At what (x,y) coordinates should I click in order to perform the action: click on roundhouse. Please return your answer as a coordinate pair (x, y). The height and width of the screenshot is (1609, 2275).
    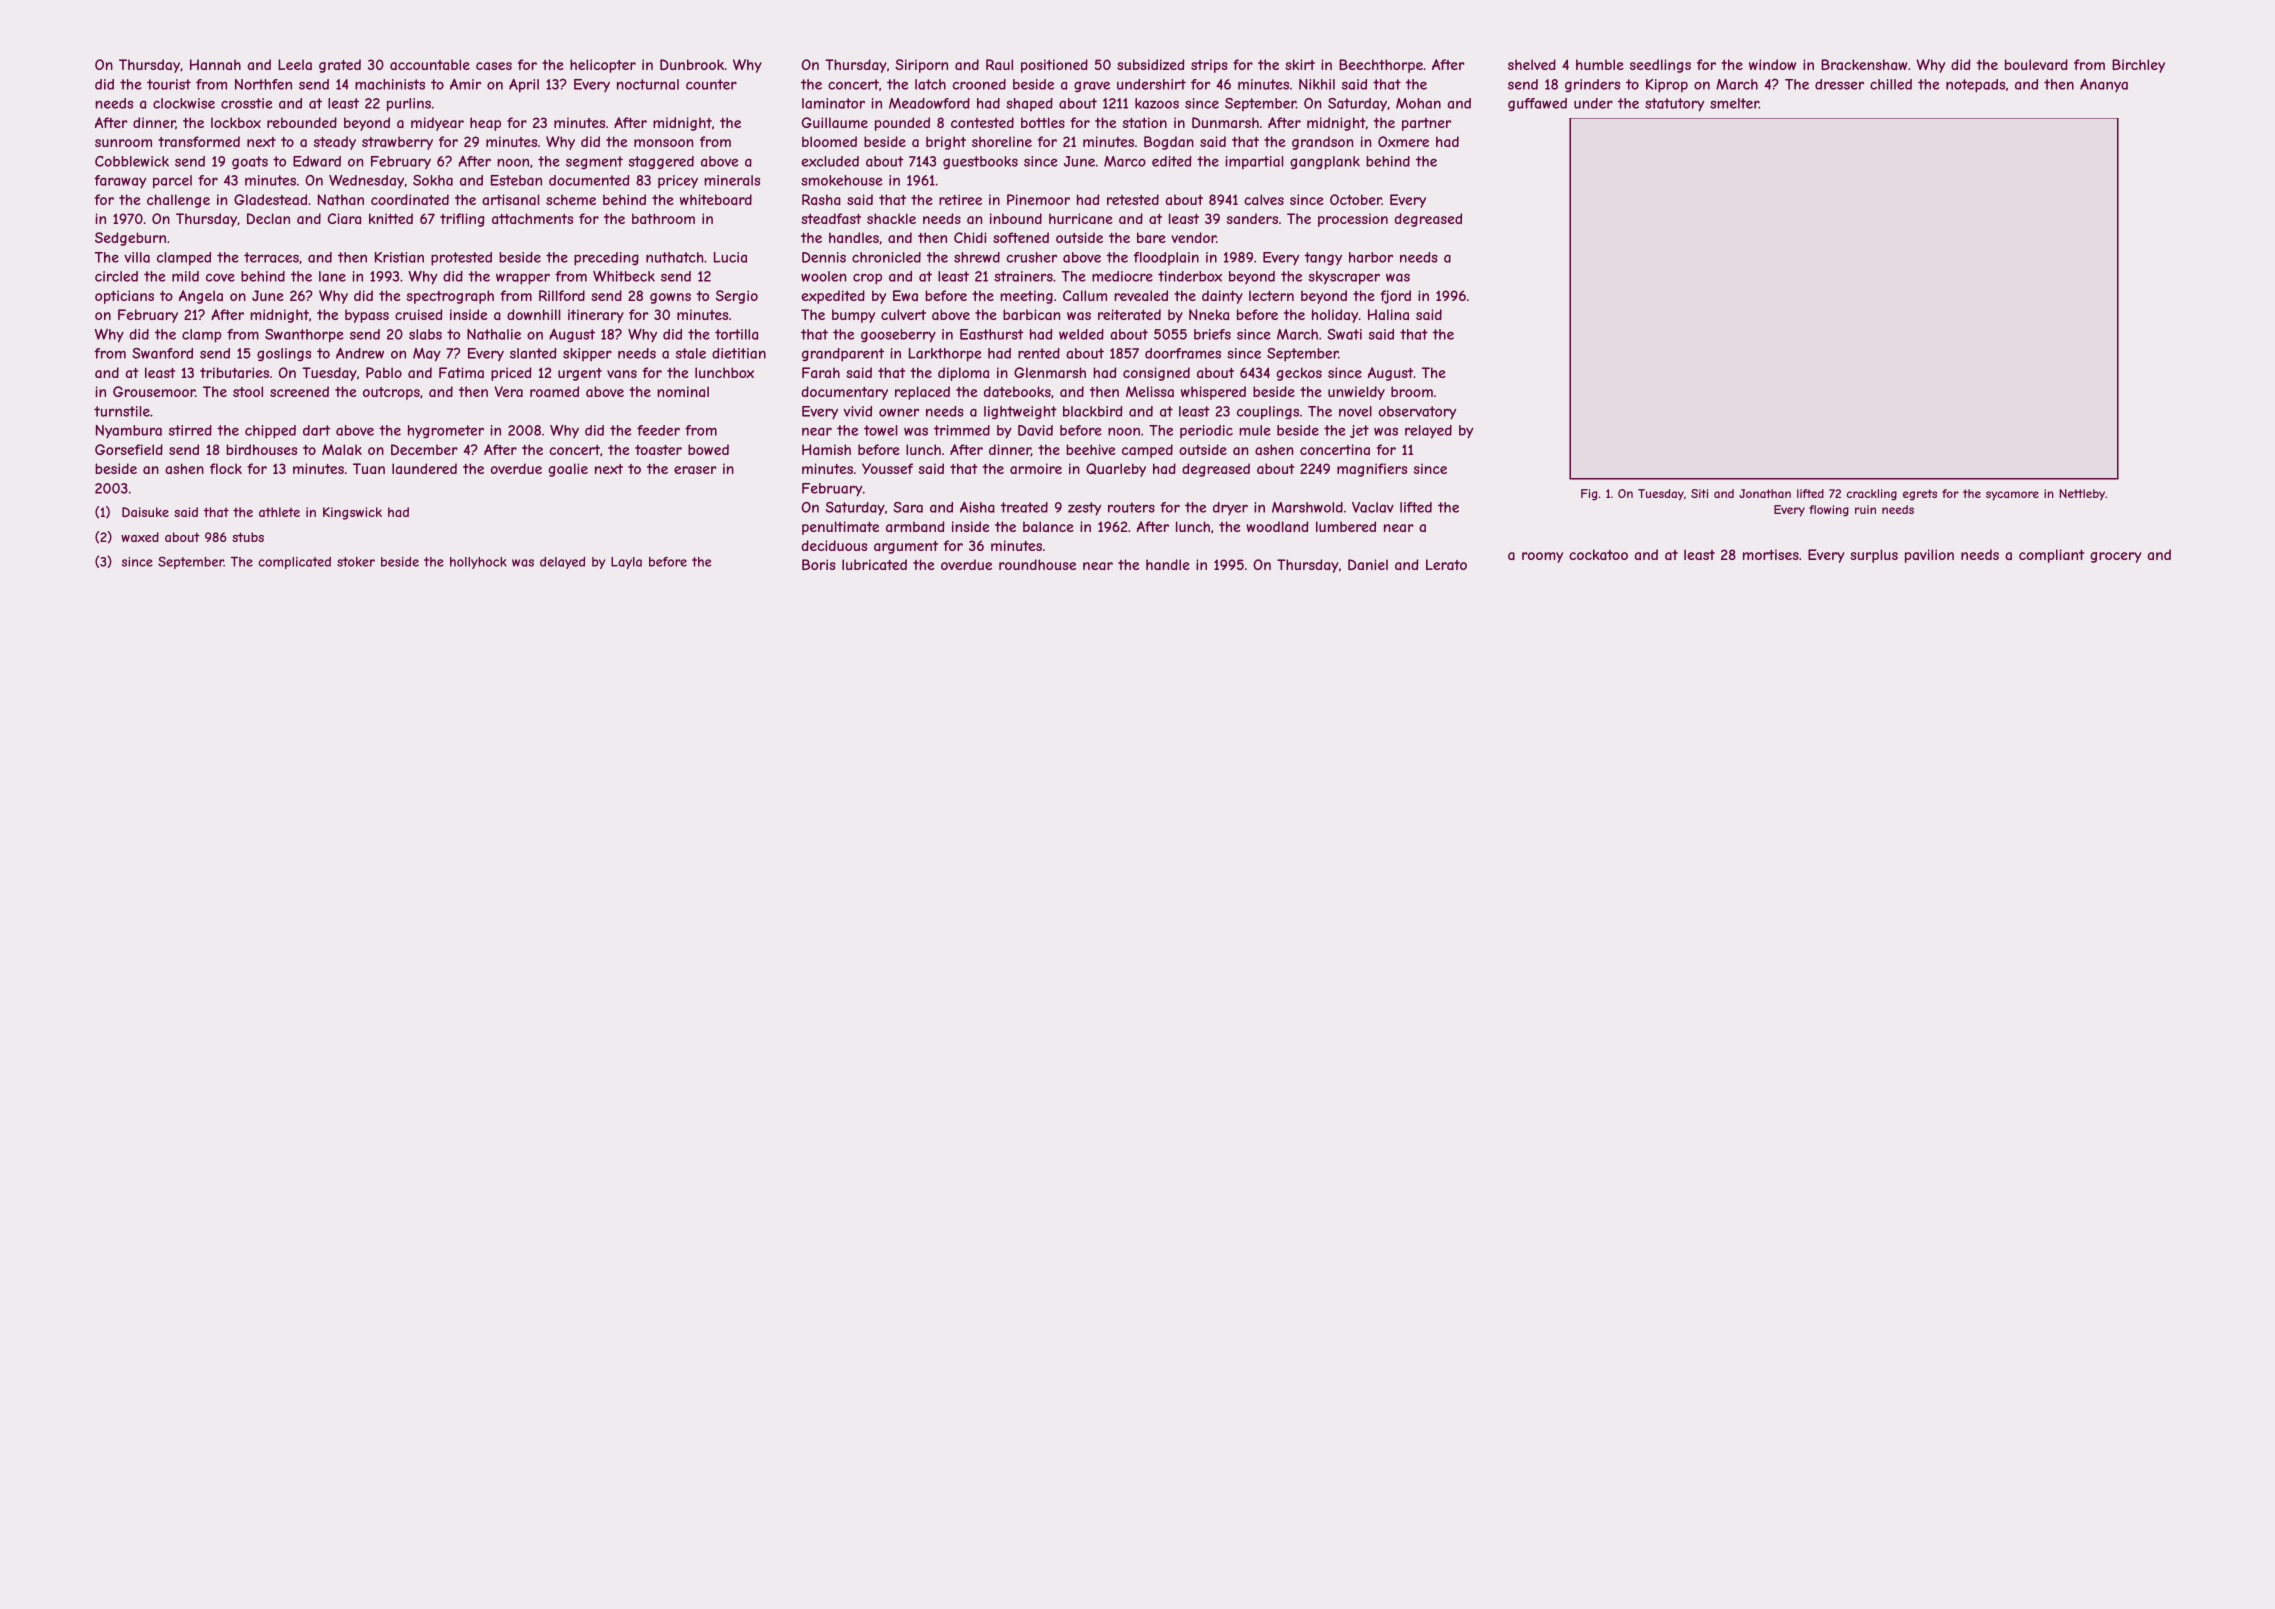
    Looking at the image, I should click on (1037, 564).
